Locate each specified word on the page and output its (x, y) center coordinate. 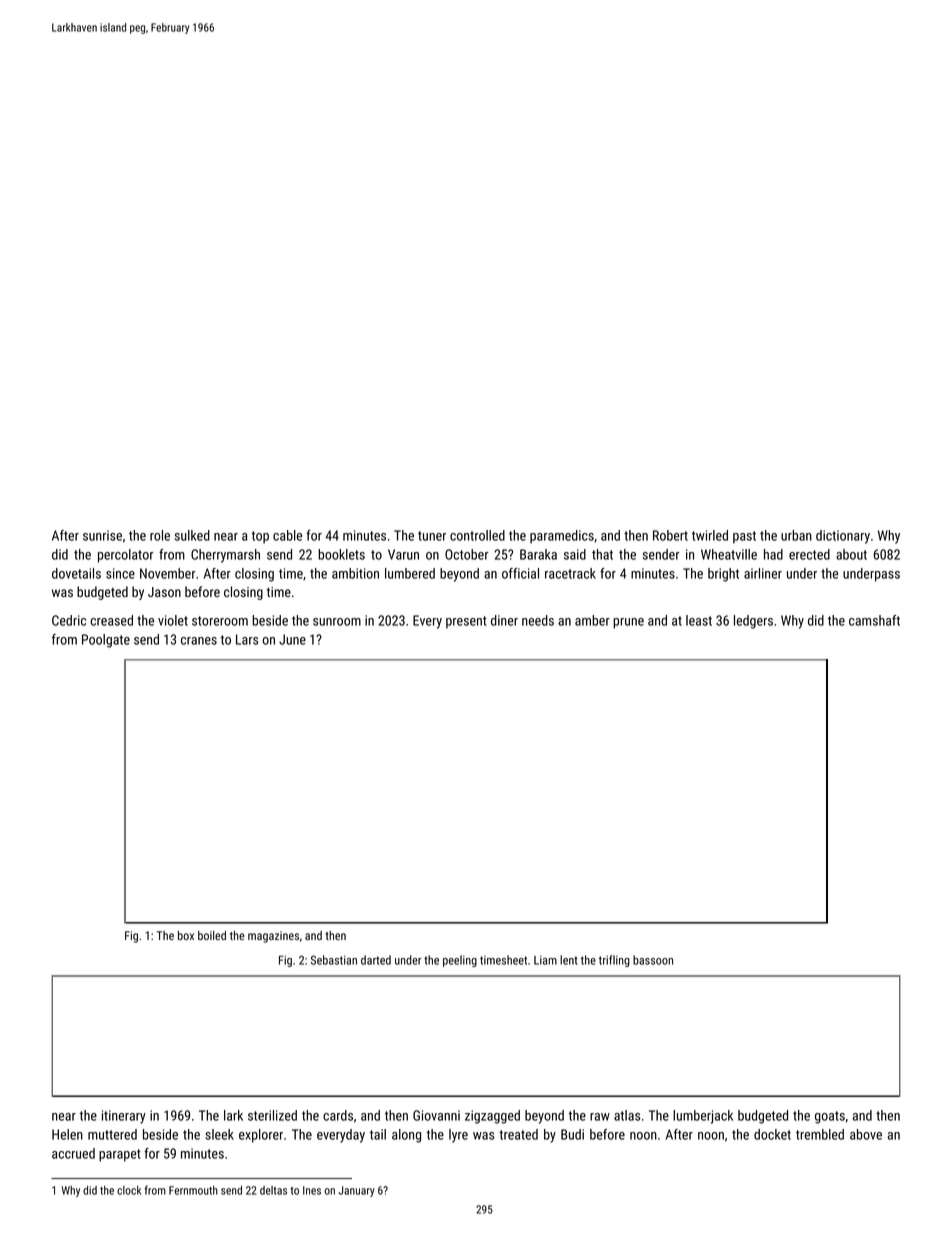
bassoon (653, 960)
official (520, 573)
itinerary (124, 1117)
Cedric (69, 620)
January (356, 1191)
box (186, 935)
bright (723, 575)
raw (600, 1117)
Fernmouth (193, 1190)
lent (569, 960)
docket (772, 1134)
